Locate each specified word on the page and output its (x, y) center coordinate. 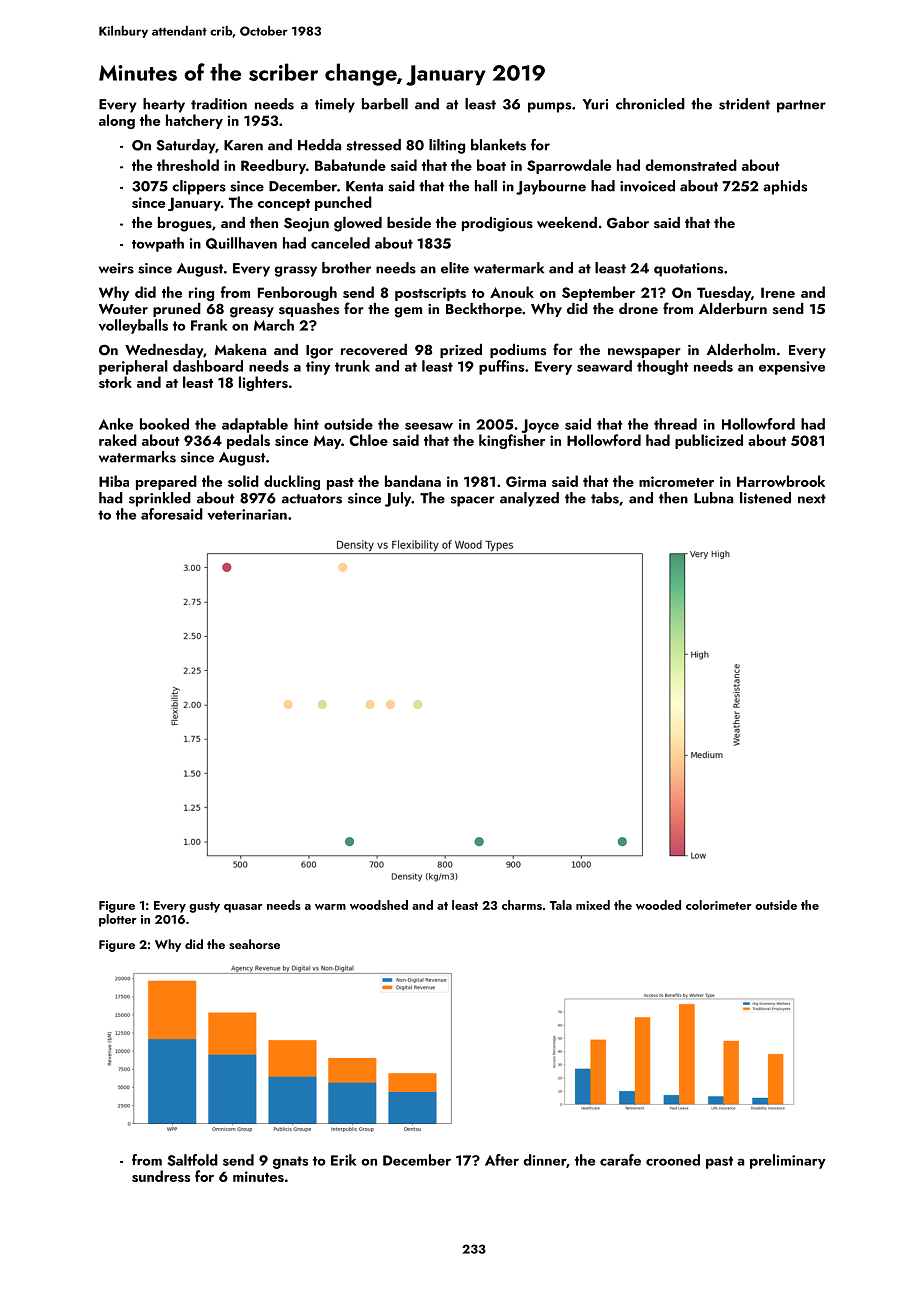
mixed (593, 905)
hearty (164, 105)
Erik (343, 1160)
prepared (166, 482)
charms (522, 905)
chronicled (650, 104)
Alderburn (733, 308)
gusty (204, 907)
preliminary (788, 1161)
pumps (549, 107)
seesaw (429, 426)
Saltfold (192, 1160)
